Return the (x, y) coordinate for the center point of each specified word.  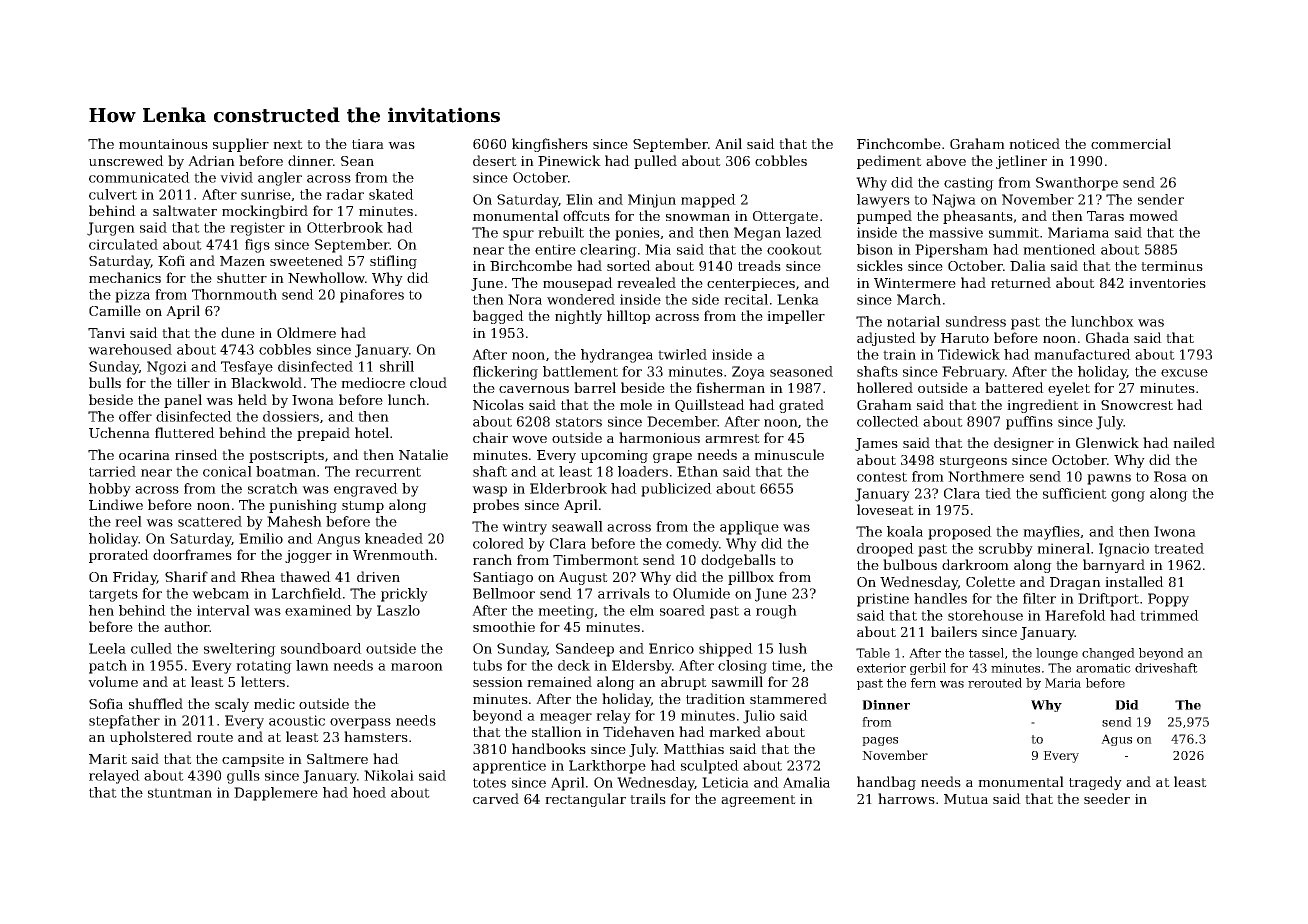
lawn (312, 665)
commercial (1131, 143)
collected (888, 421)
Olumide (701, 593)
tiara (368, 144)
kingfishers (550, 145)
